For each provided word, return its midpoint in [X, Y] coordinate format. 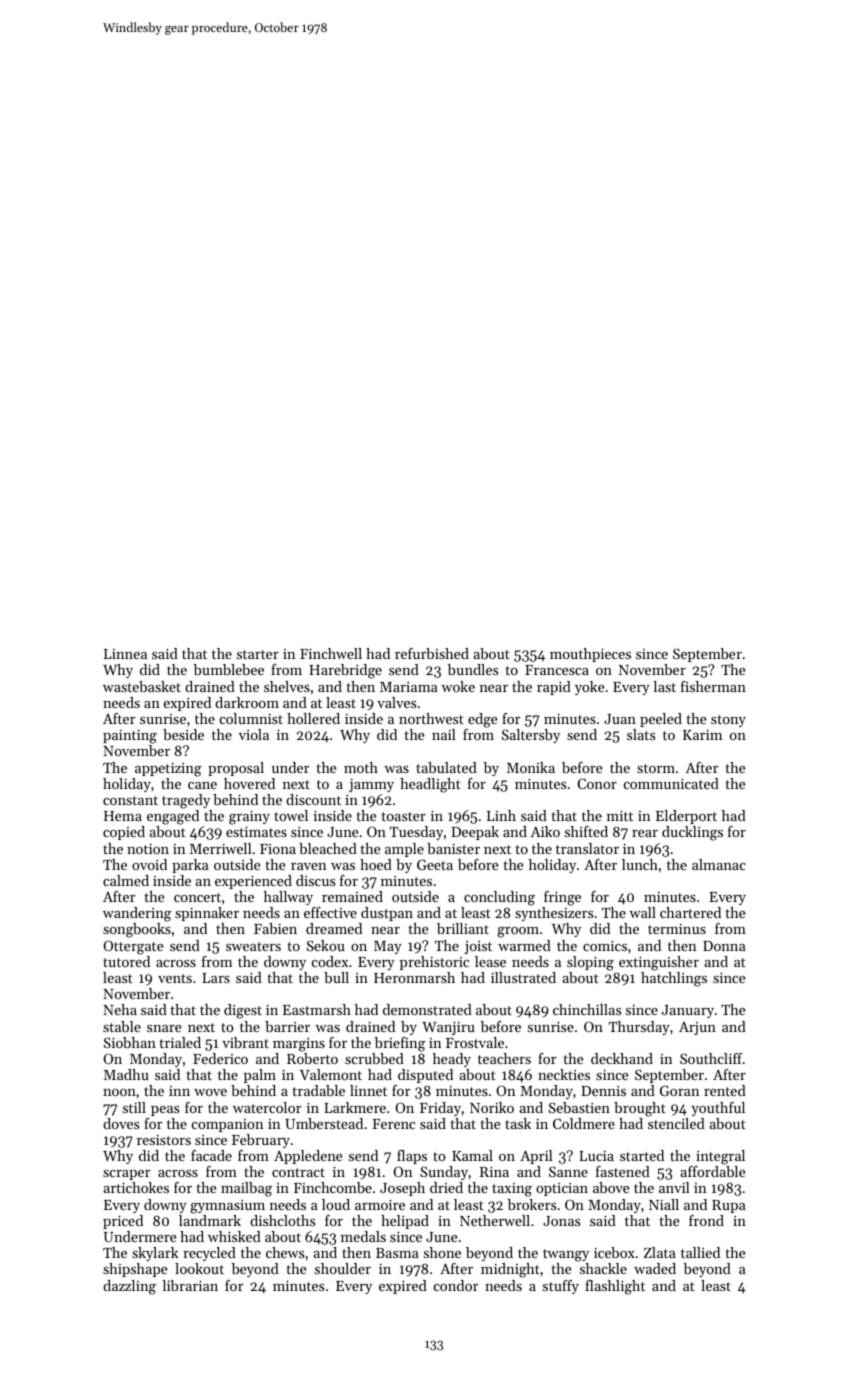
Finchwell [331, 653]
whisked [234, 1236]
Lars [216, 978]
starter [258, 654]
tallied [700, 1252]
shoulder [343, 1268]
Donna [724, 946]
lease [490, 961]
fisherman [713, 686]
